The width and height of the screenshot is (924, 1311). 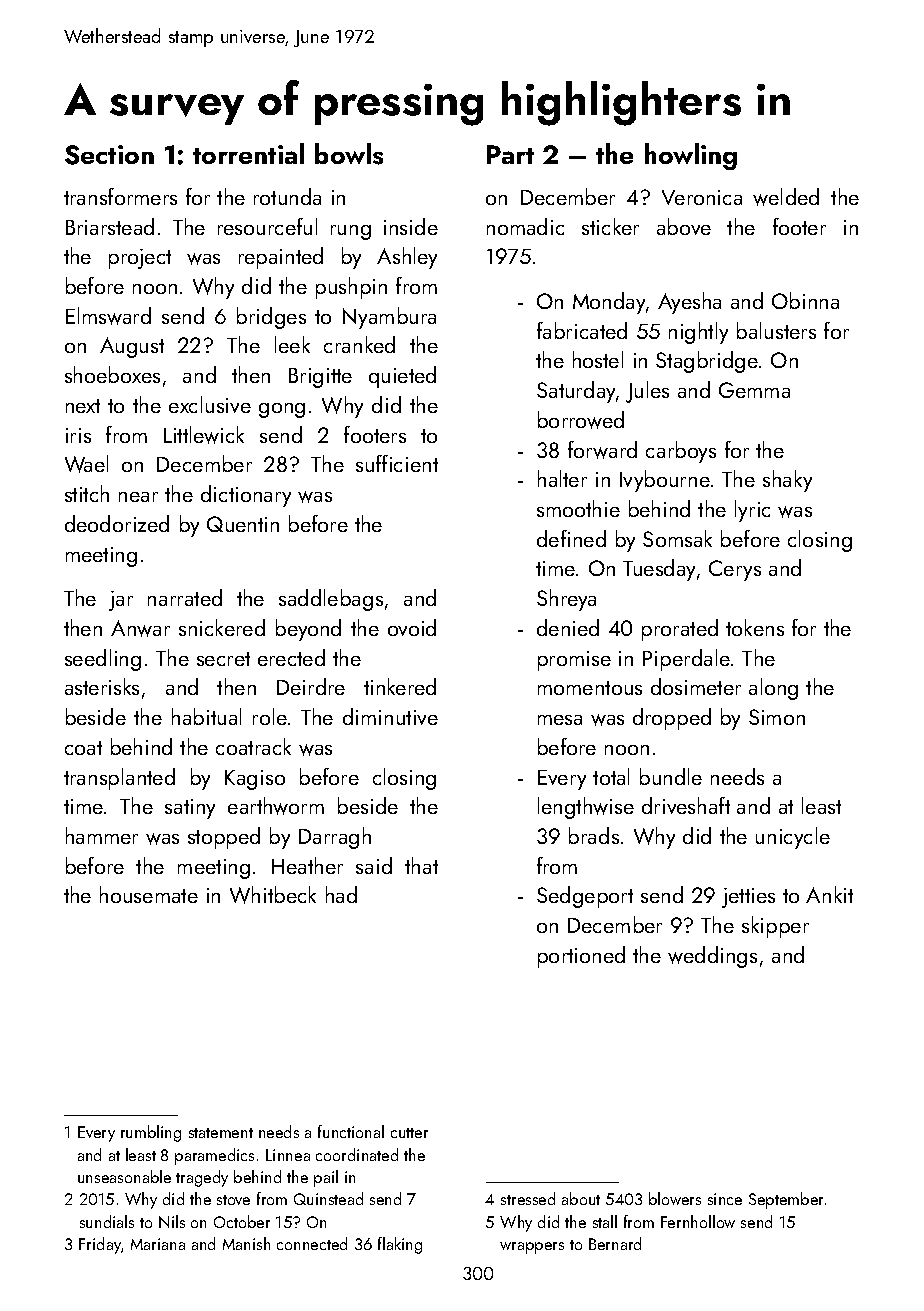 What do you see at coordinates (786, 197) in the screenshot?
I see `welded` at bounding box center [786, 197].
